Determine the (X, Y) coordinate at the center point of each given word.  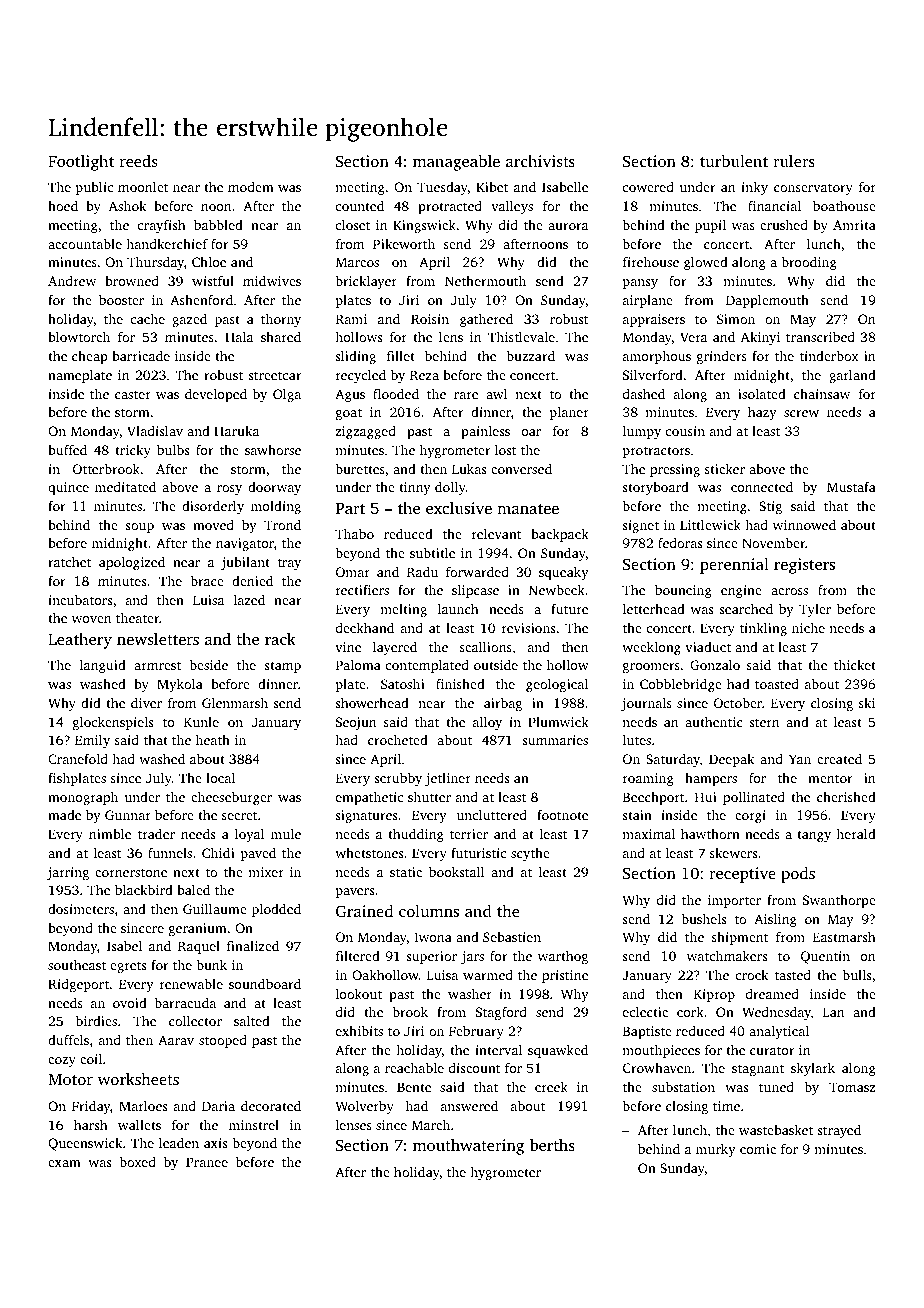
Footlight (81, 163)
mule (286, 834)
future (569, 609)
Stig (770, 507)
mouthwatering (468, 1147)
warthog (563, 957)
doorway (274, 488)
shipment (740, 938)
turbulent (734, 161)
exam (64, 1163)
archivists (540, 161)
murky (716, 1150)
